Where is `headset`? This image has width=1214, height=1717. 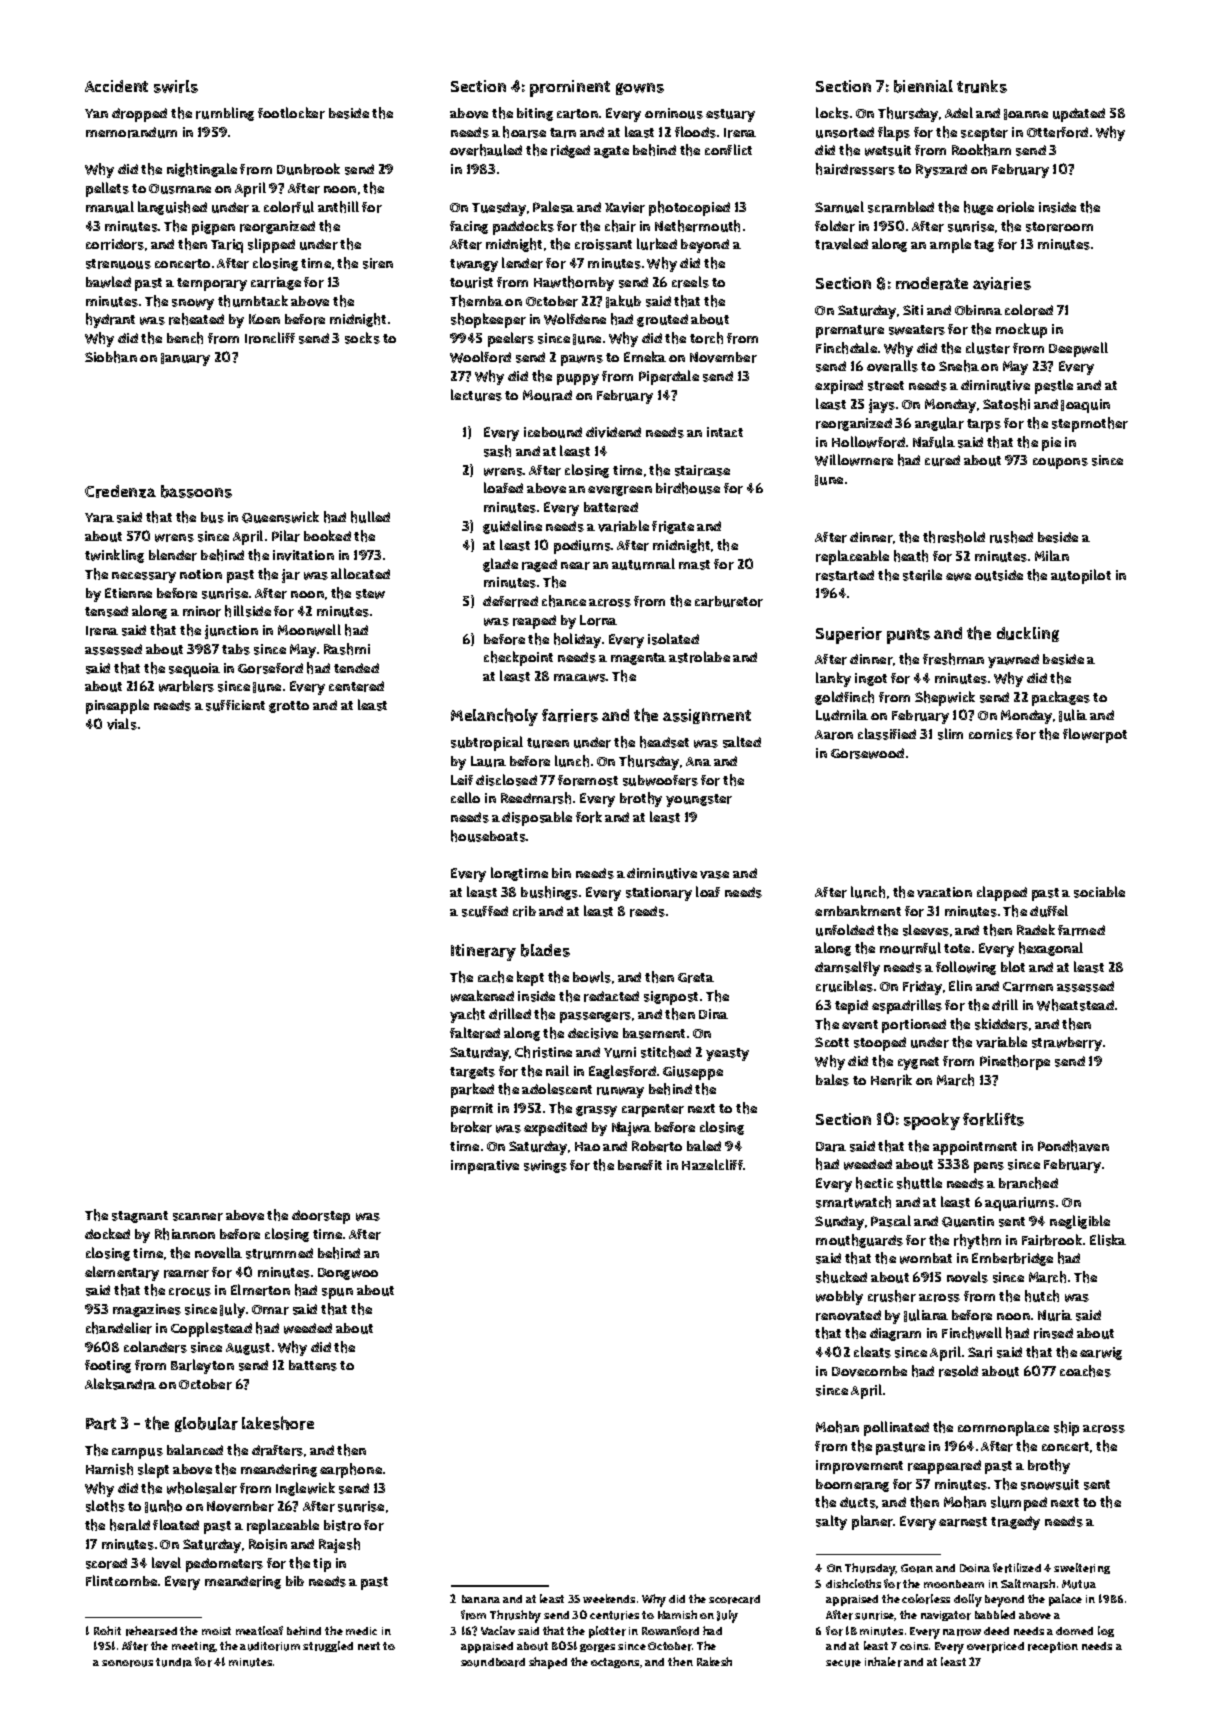 headset is located at coordinates (664, 742).
